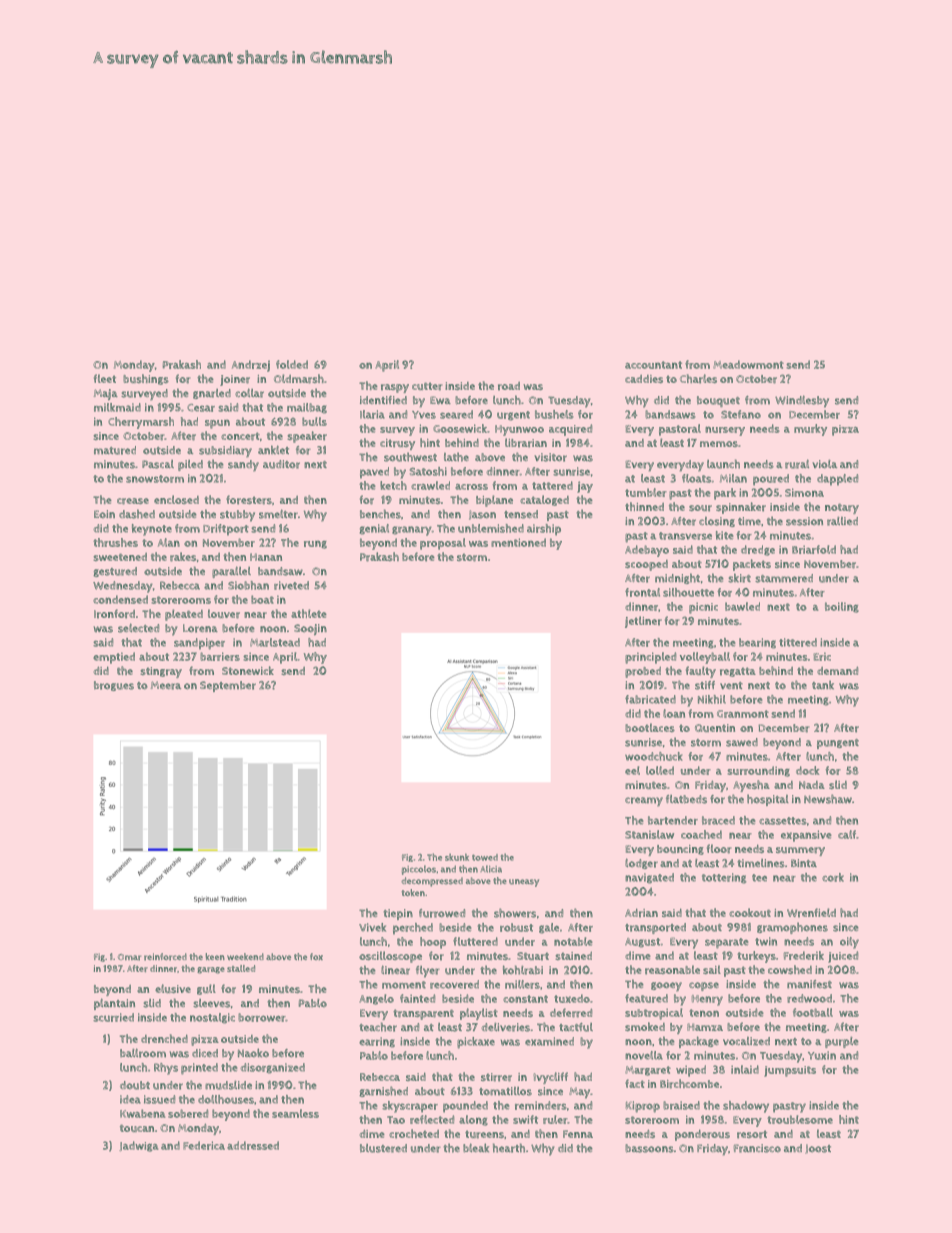 The image size is (952, 1233). I want to click on plantain, so click(114, 1004).
